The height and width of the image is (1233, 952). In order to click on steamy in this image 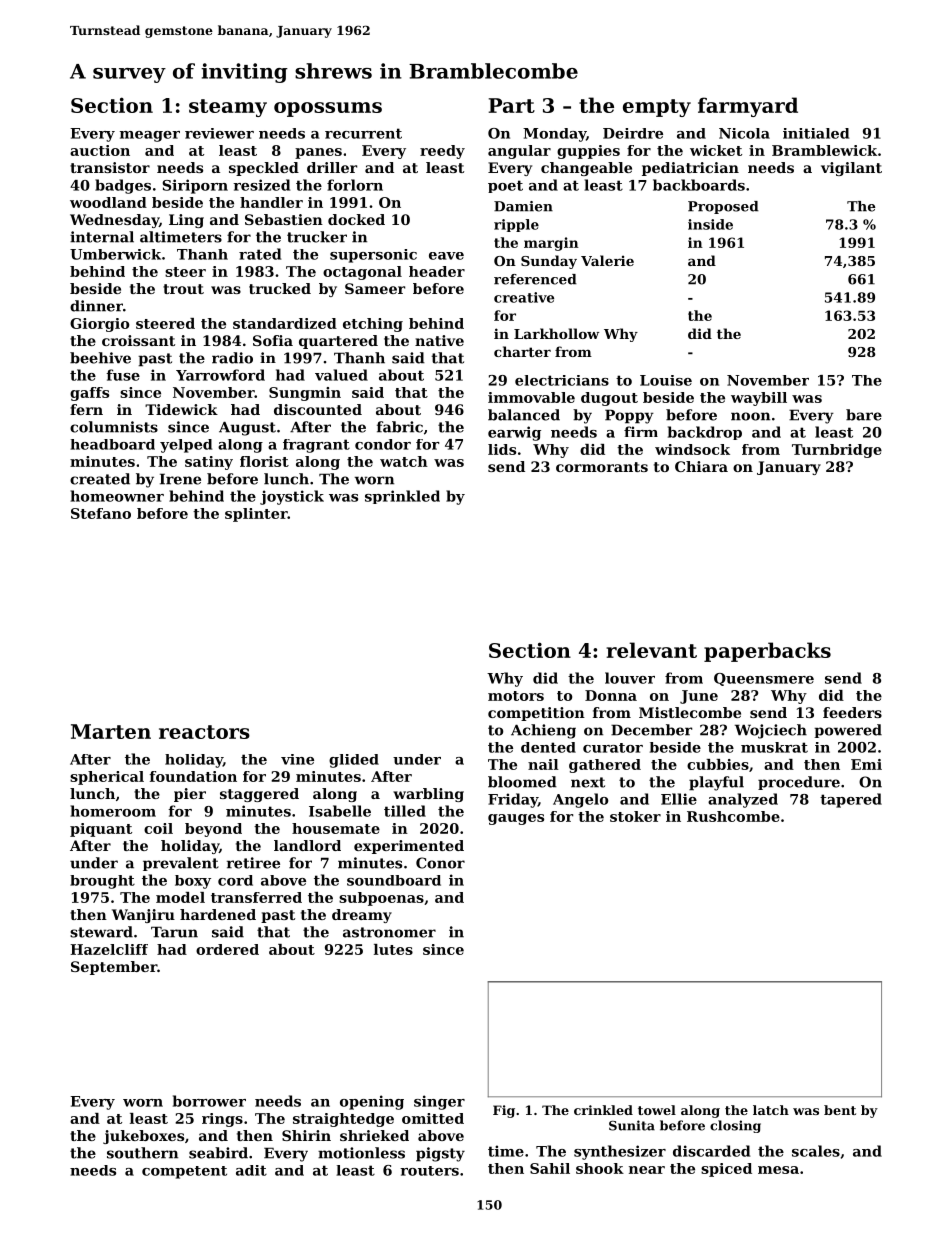, I will do `click(228, 108)`.
